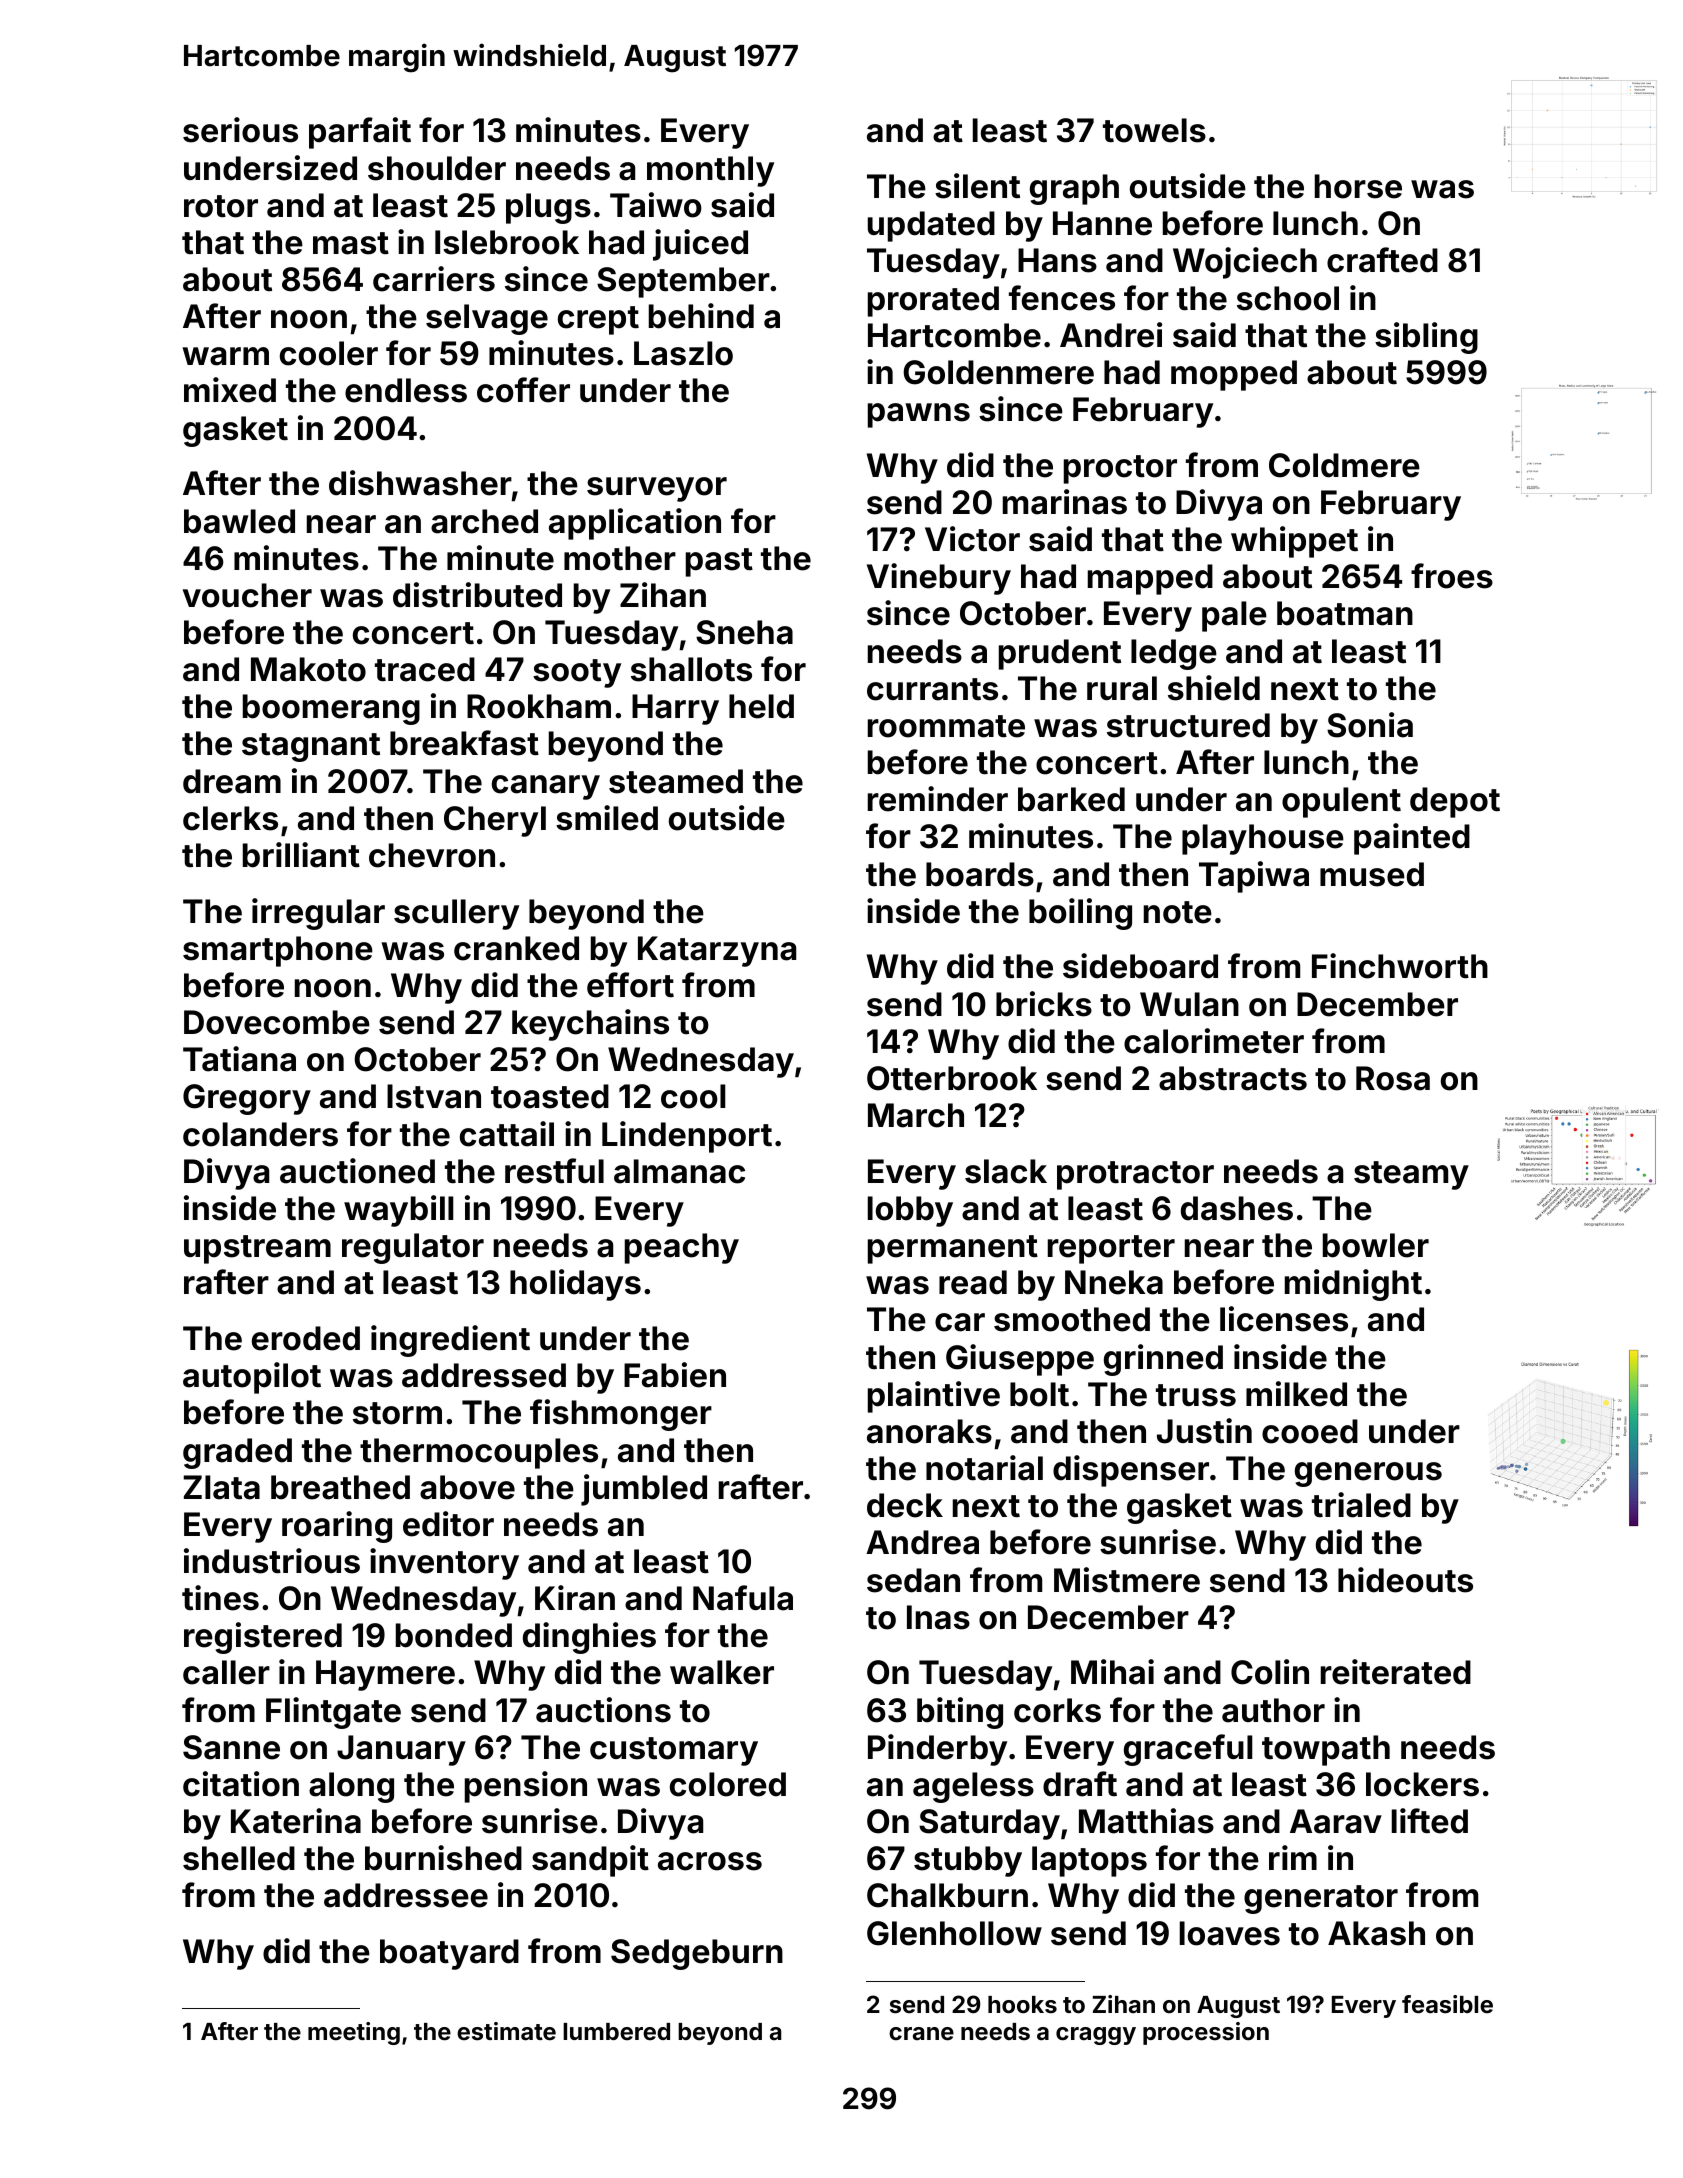 This image has height=2178, width=1683. Describe the element at coordinates (484, 521) in the image. I see `arched` at that location.
